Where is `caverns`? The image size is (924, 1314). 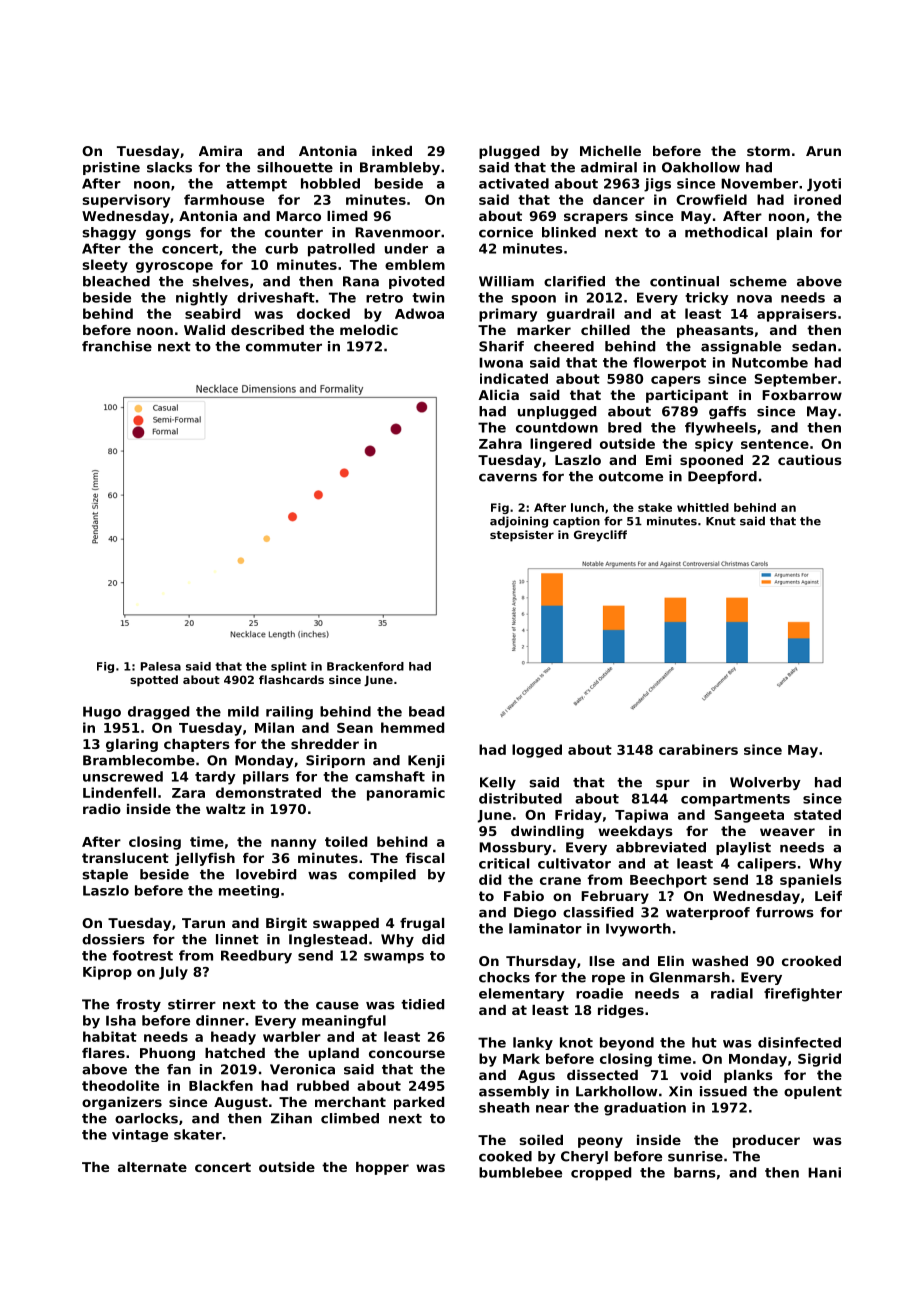
caverns is located at coordinates (508, 477).
